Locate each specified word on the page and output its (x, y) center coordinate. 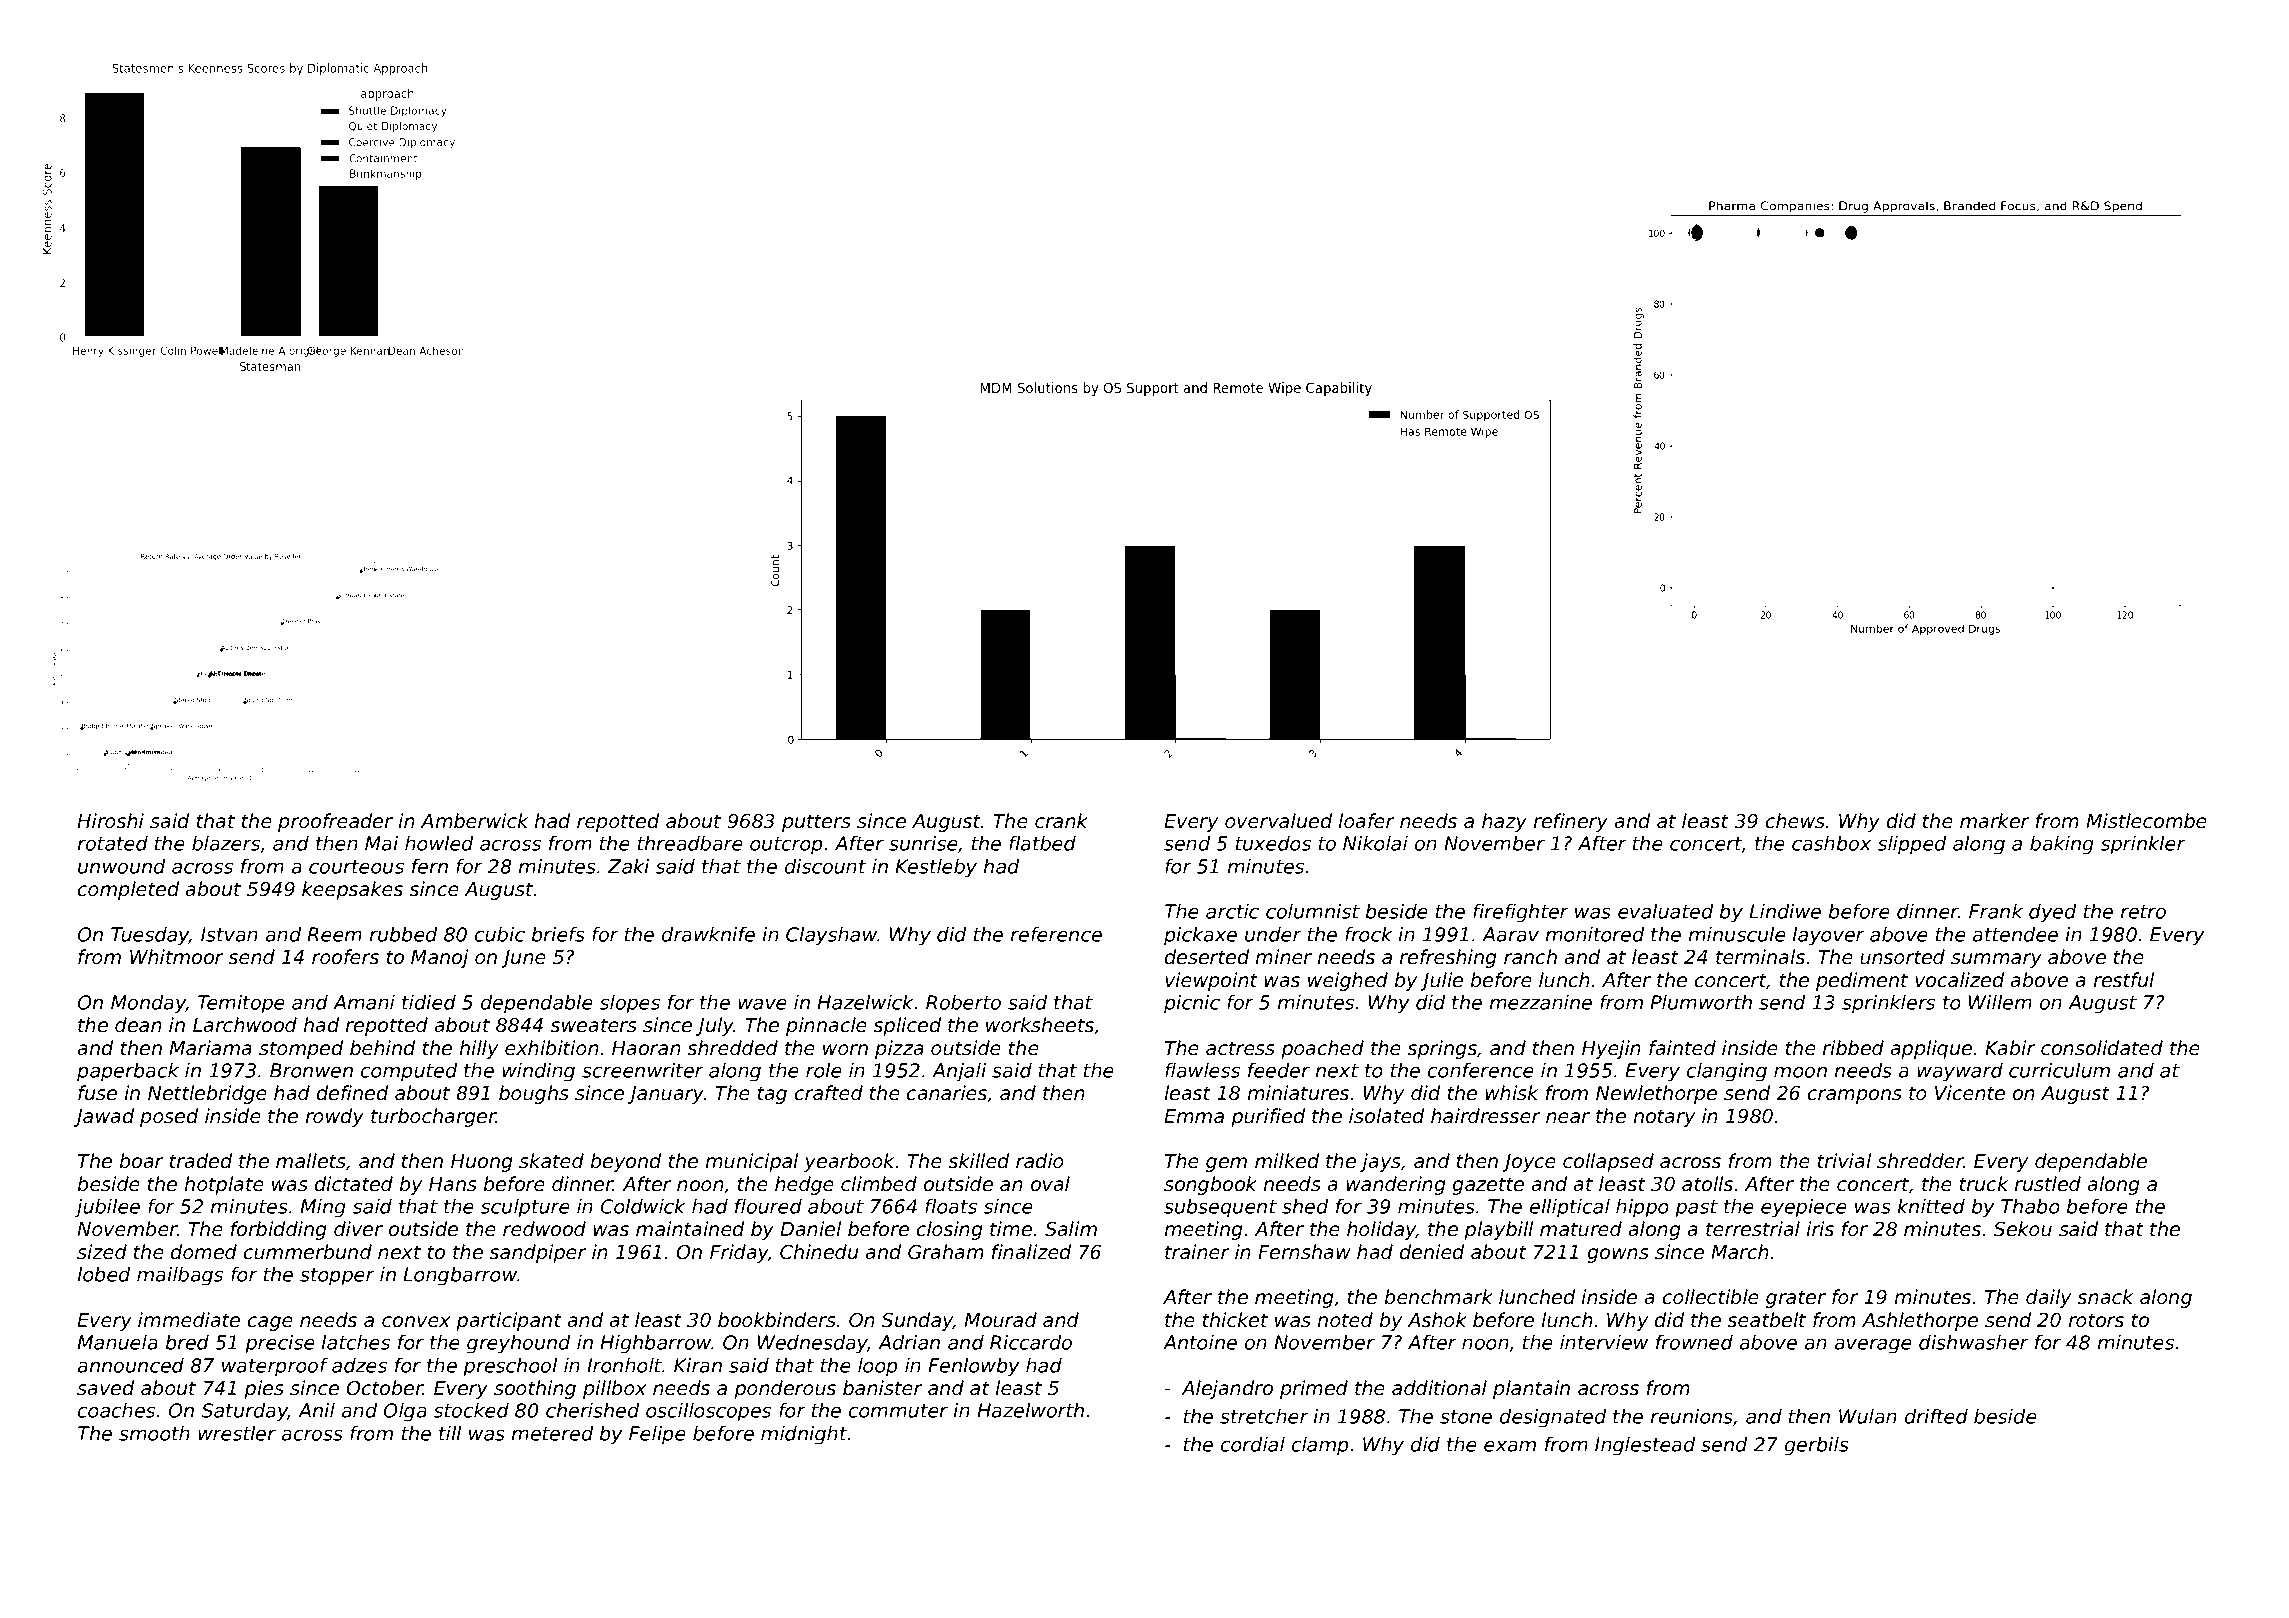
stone (1466, 1417)
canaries (947, 1093)
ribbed (1853, 1048)
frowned (1694, 1342)
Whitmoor (176, 956)
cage (270, 1323)
